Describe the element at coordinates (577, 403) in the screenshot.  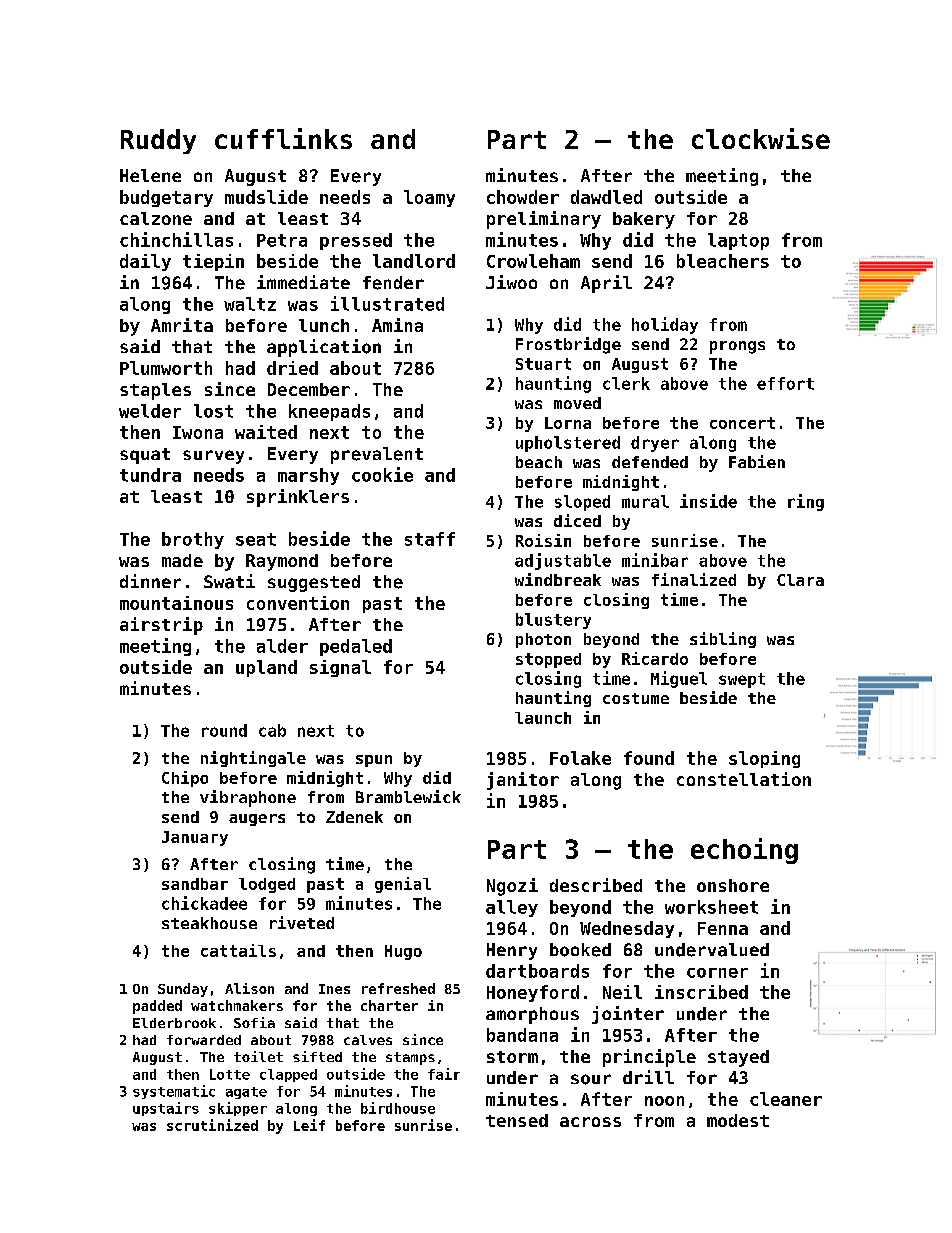
I see `moved` at that location.
